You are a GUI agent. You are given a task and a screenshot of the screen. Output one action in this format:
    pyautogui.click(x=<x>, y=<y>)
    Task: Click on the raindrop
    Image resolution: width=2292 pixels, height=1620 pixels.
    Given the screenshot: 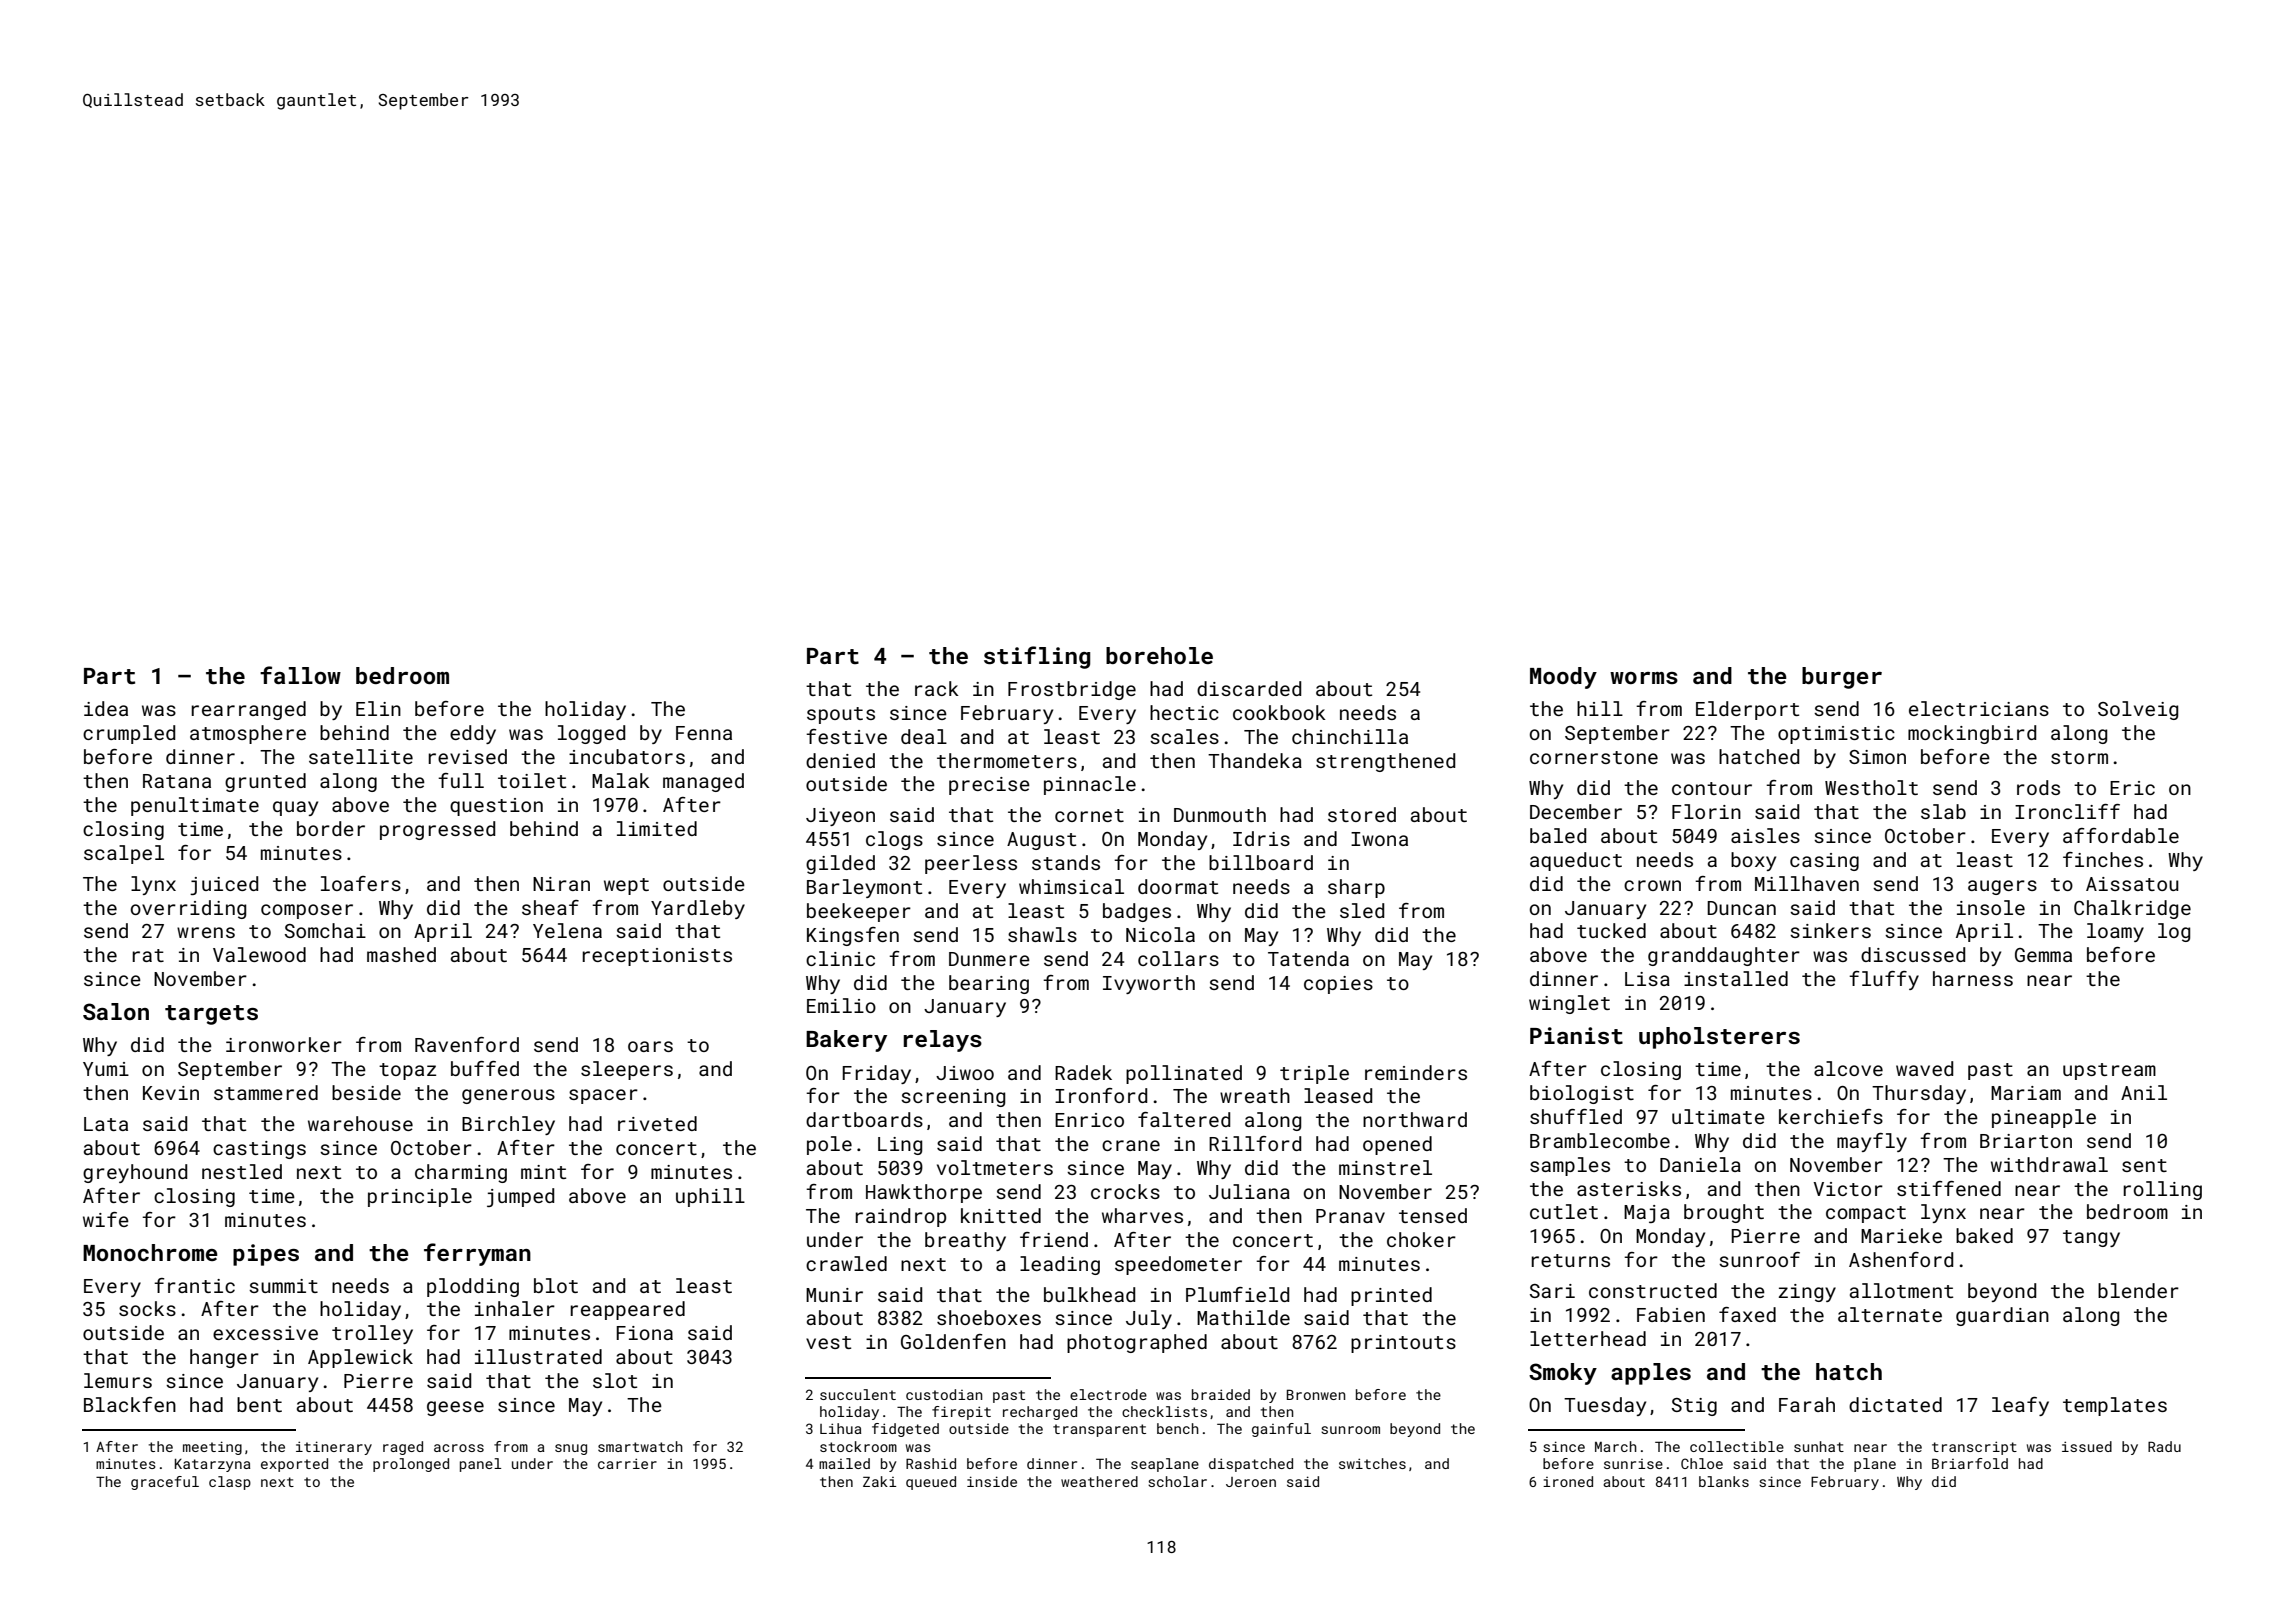 What is the action you would take?
    pyautogui.click(x=900, y=1217)
